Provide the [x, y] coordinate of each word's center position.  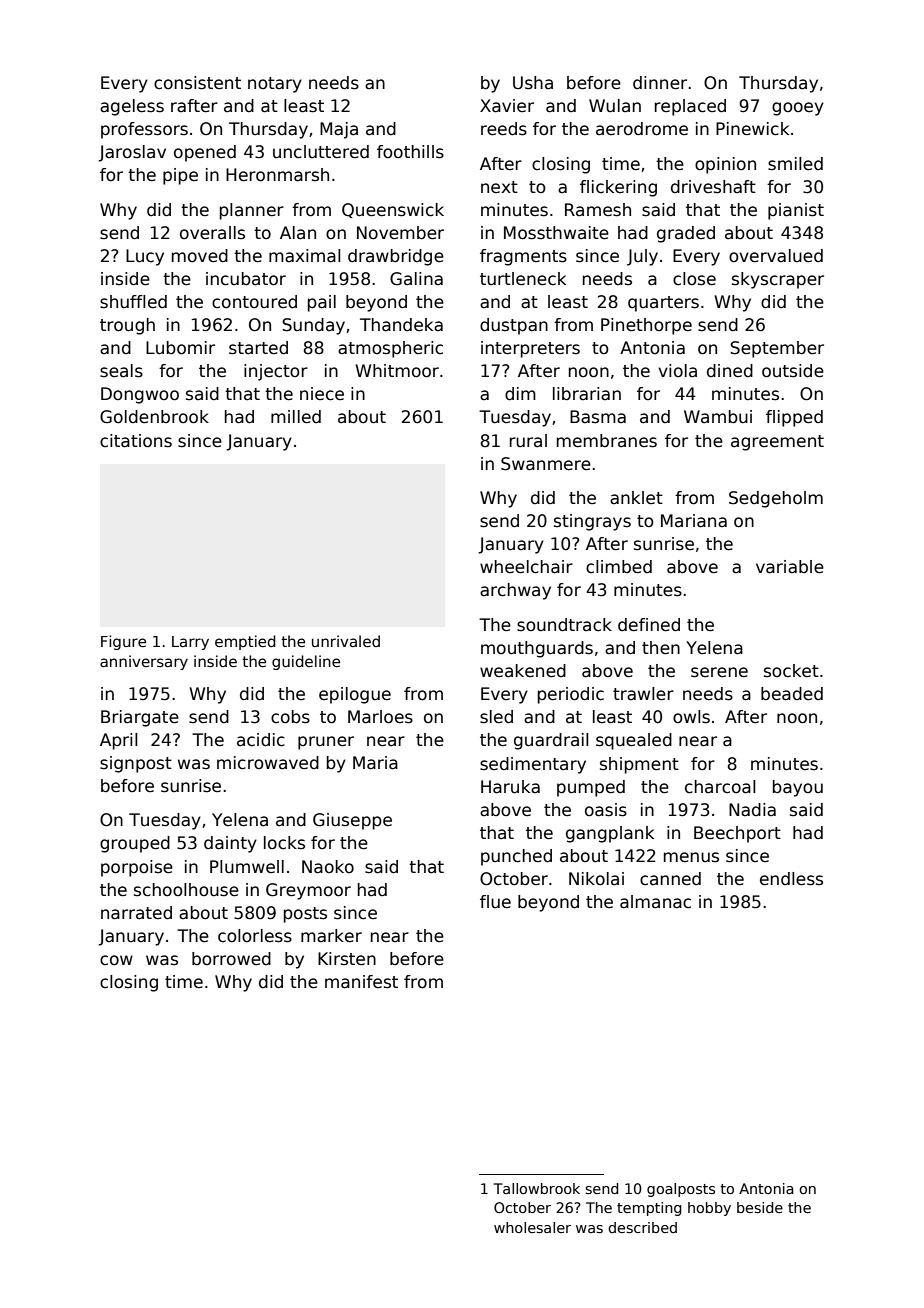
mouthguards [537, 649]
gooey [798, 109]
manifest [361, 982]
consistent [197, 83]
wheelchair [526, 567]
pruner [326, 743]
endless [791, 879]
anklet [636, 498]
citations [136, 441]
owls [691, 717]
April [118, 741]
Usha [533, 83]
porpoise [137, 868]
